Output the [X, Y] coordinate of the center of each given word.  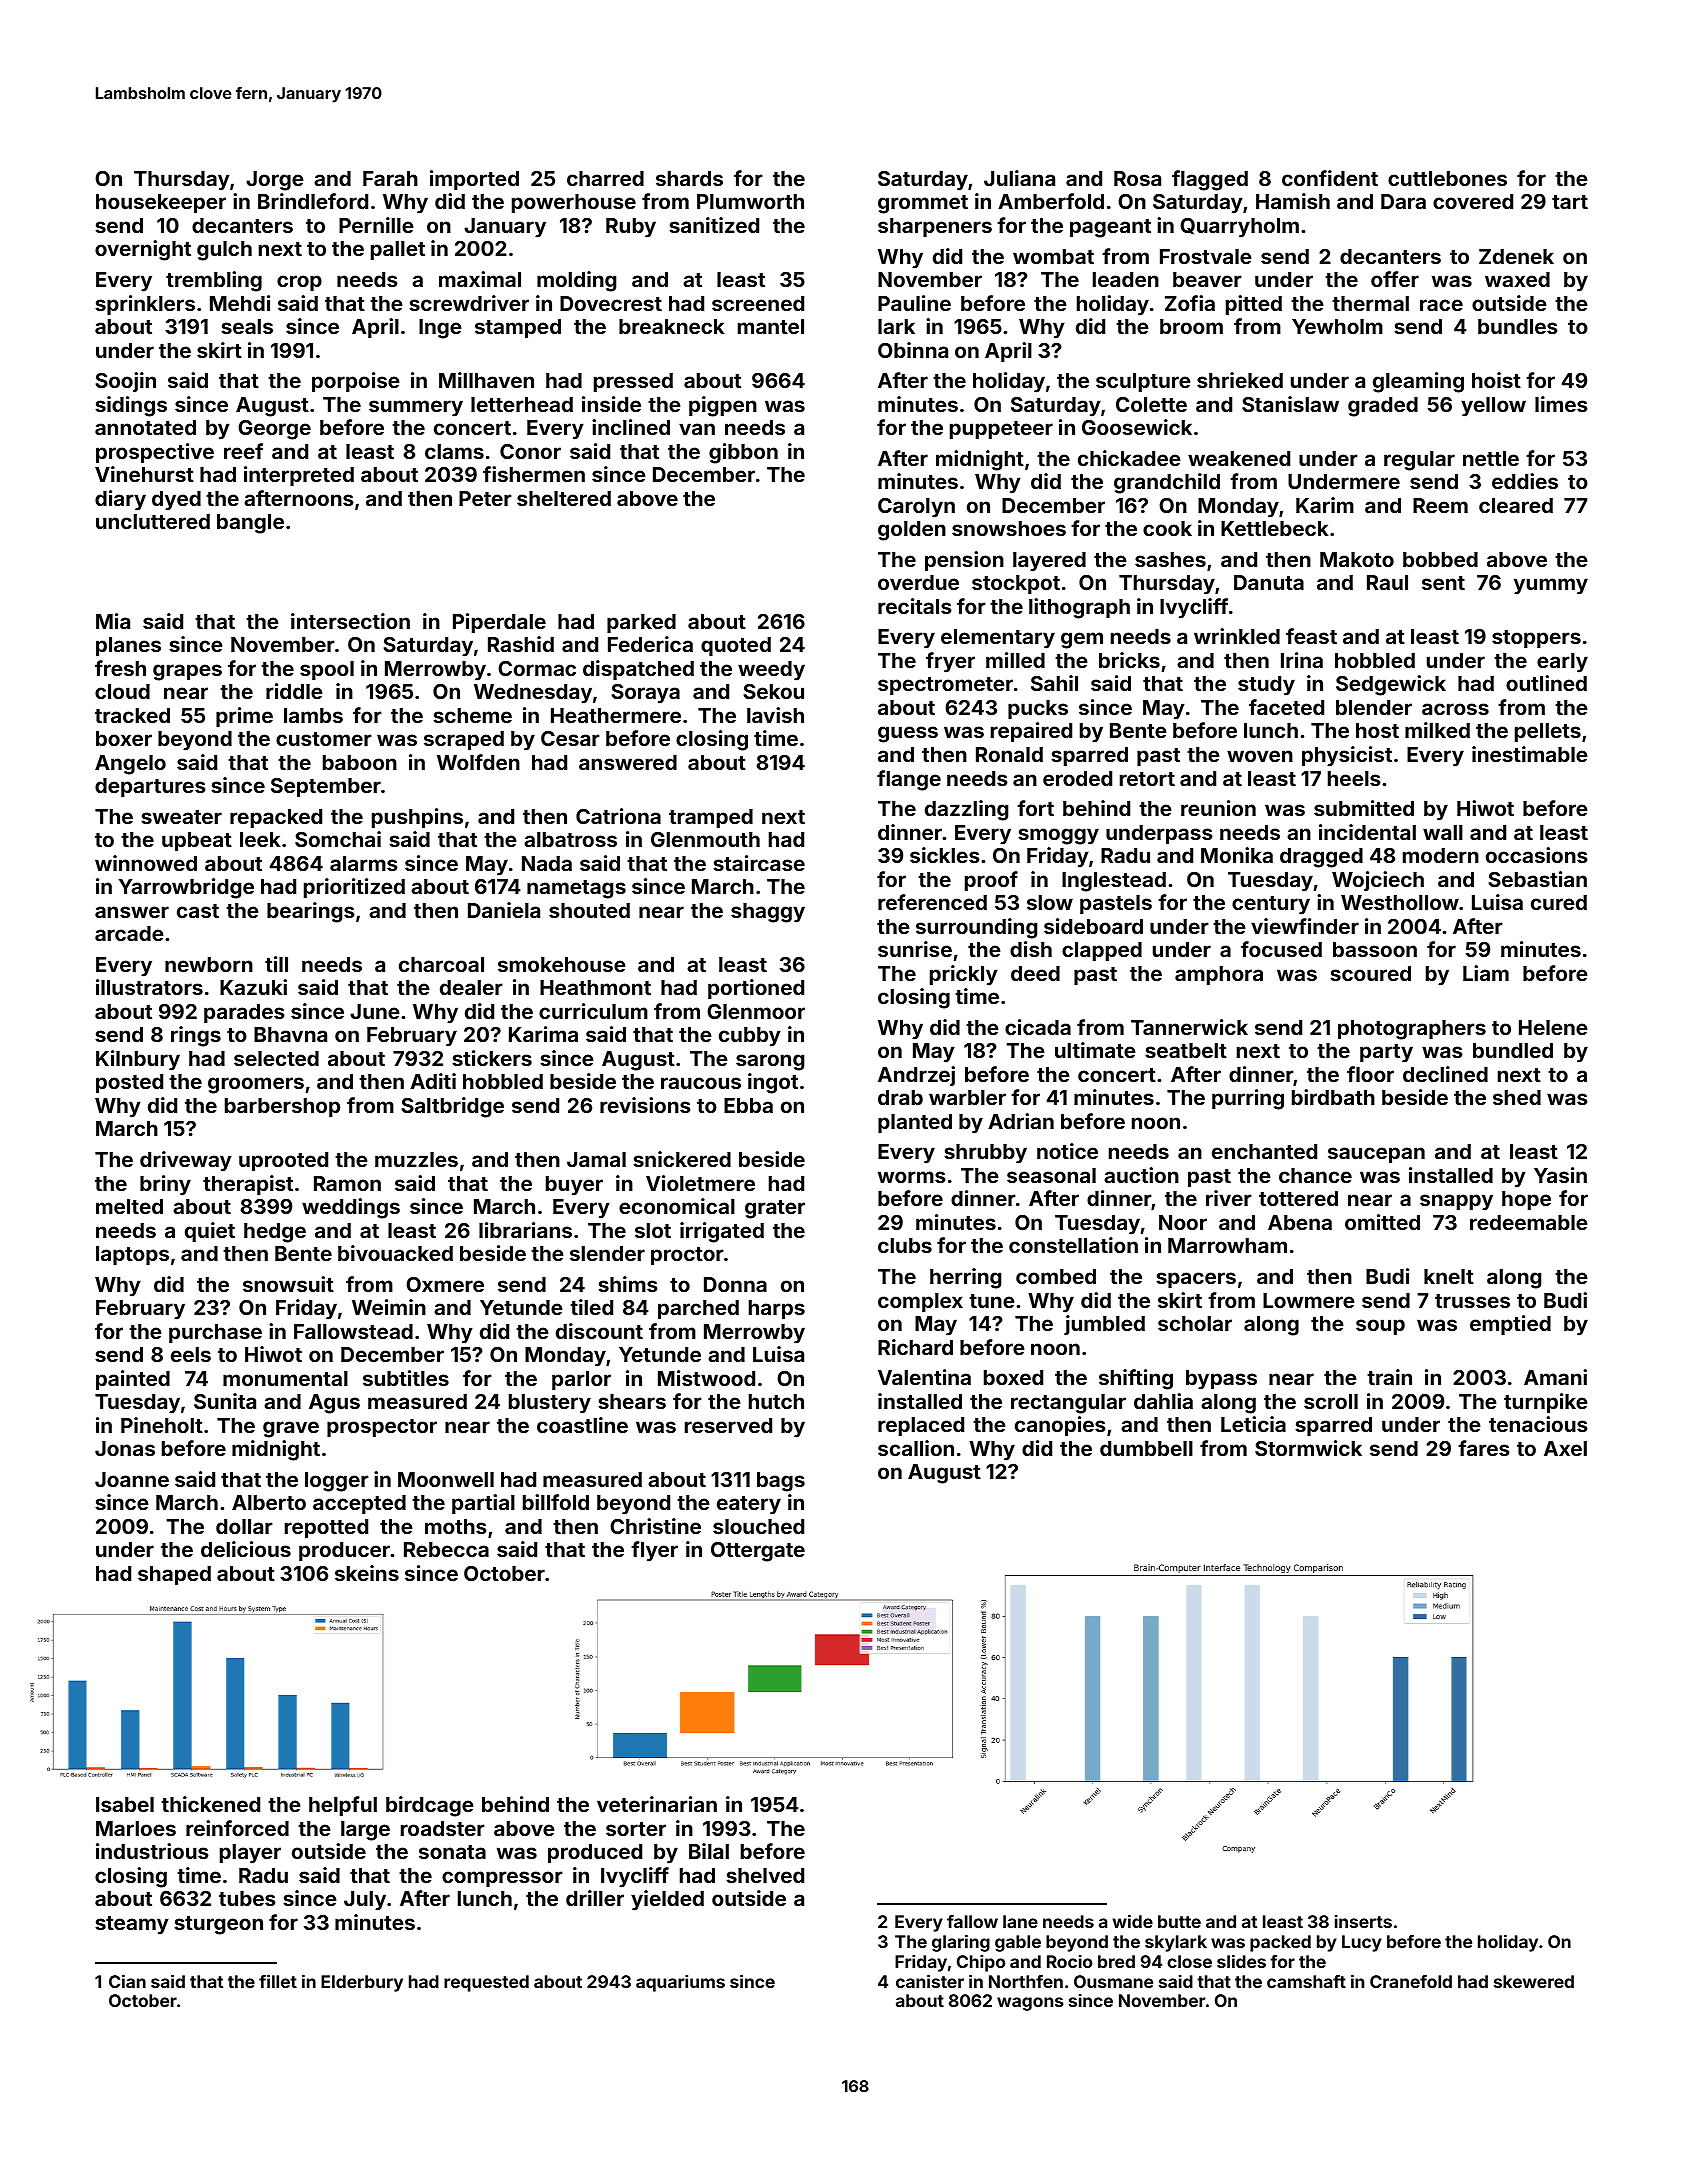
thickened [210, 1804]
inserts [1363, 1921]
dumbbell [1146, 1448]
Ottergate [758, 1552]
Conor [530, 451]
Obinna [913, 350]
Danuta [1269, 582]
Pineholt [162, 1425]
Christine [655, 1526]
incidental [1367, 832]
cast [198, 911]
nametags [576, 889]
